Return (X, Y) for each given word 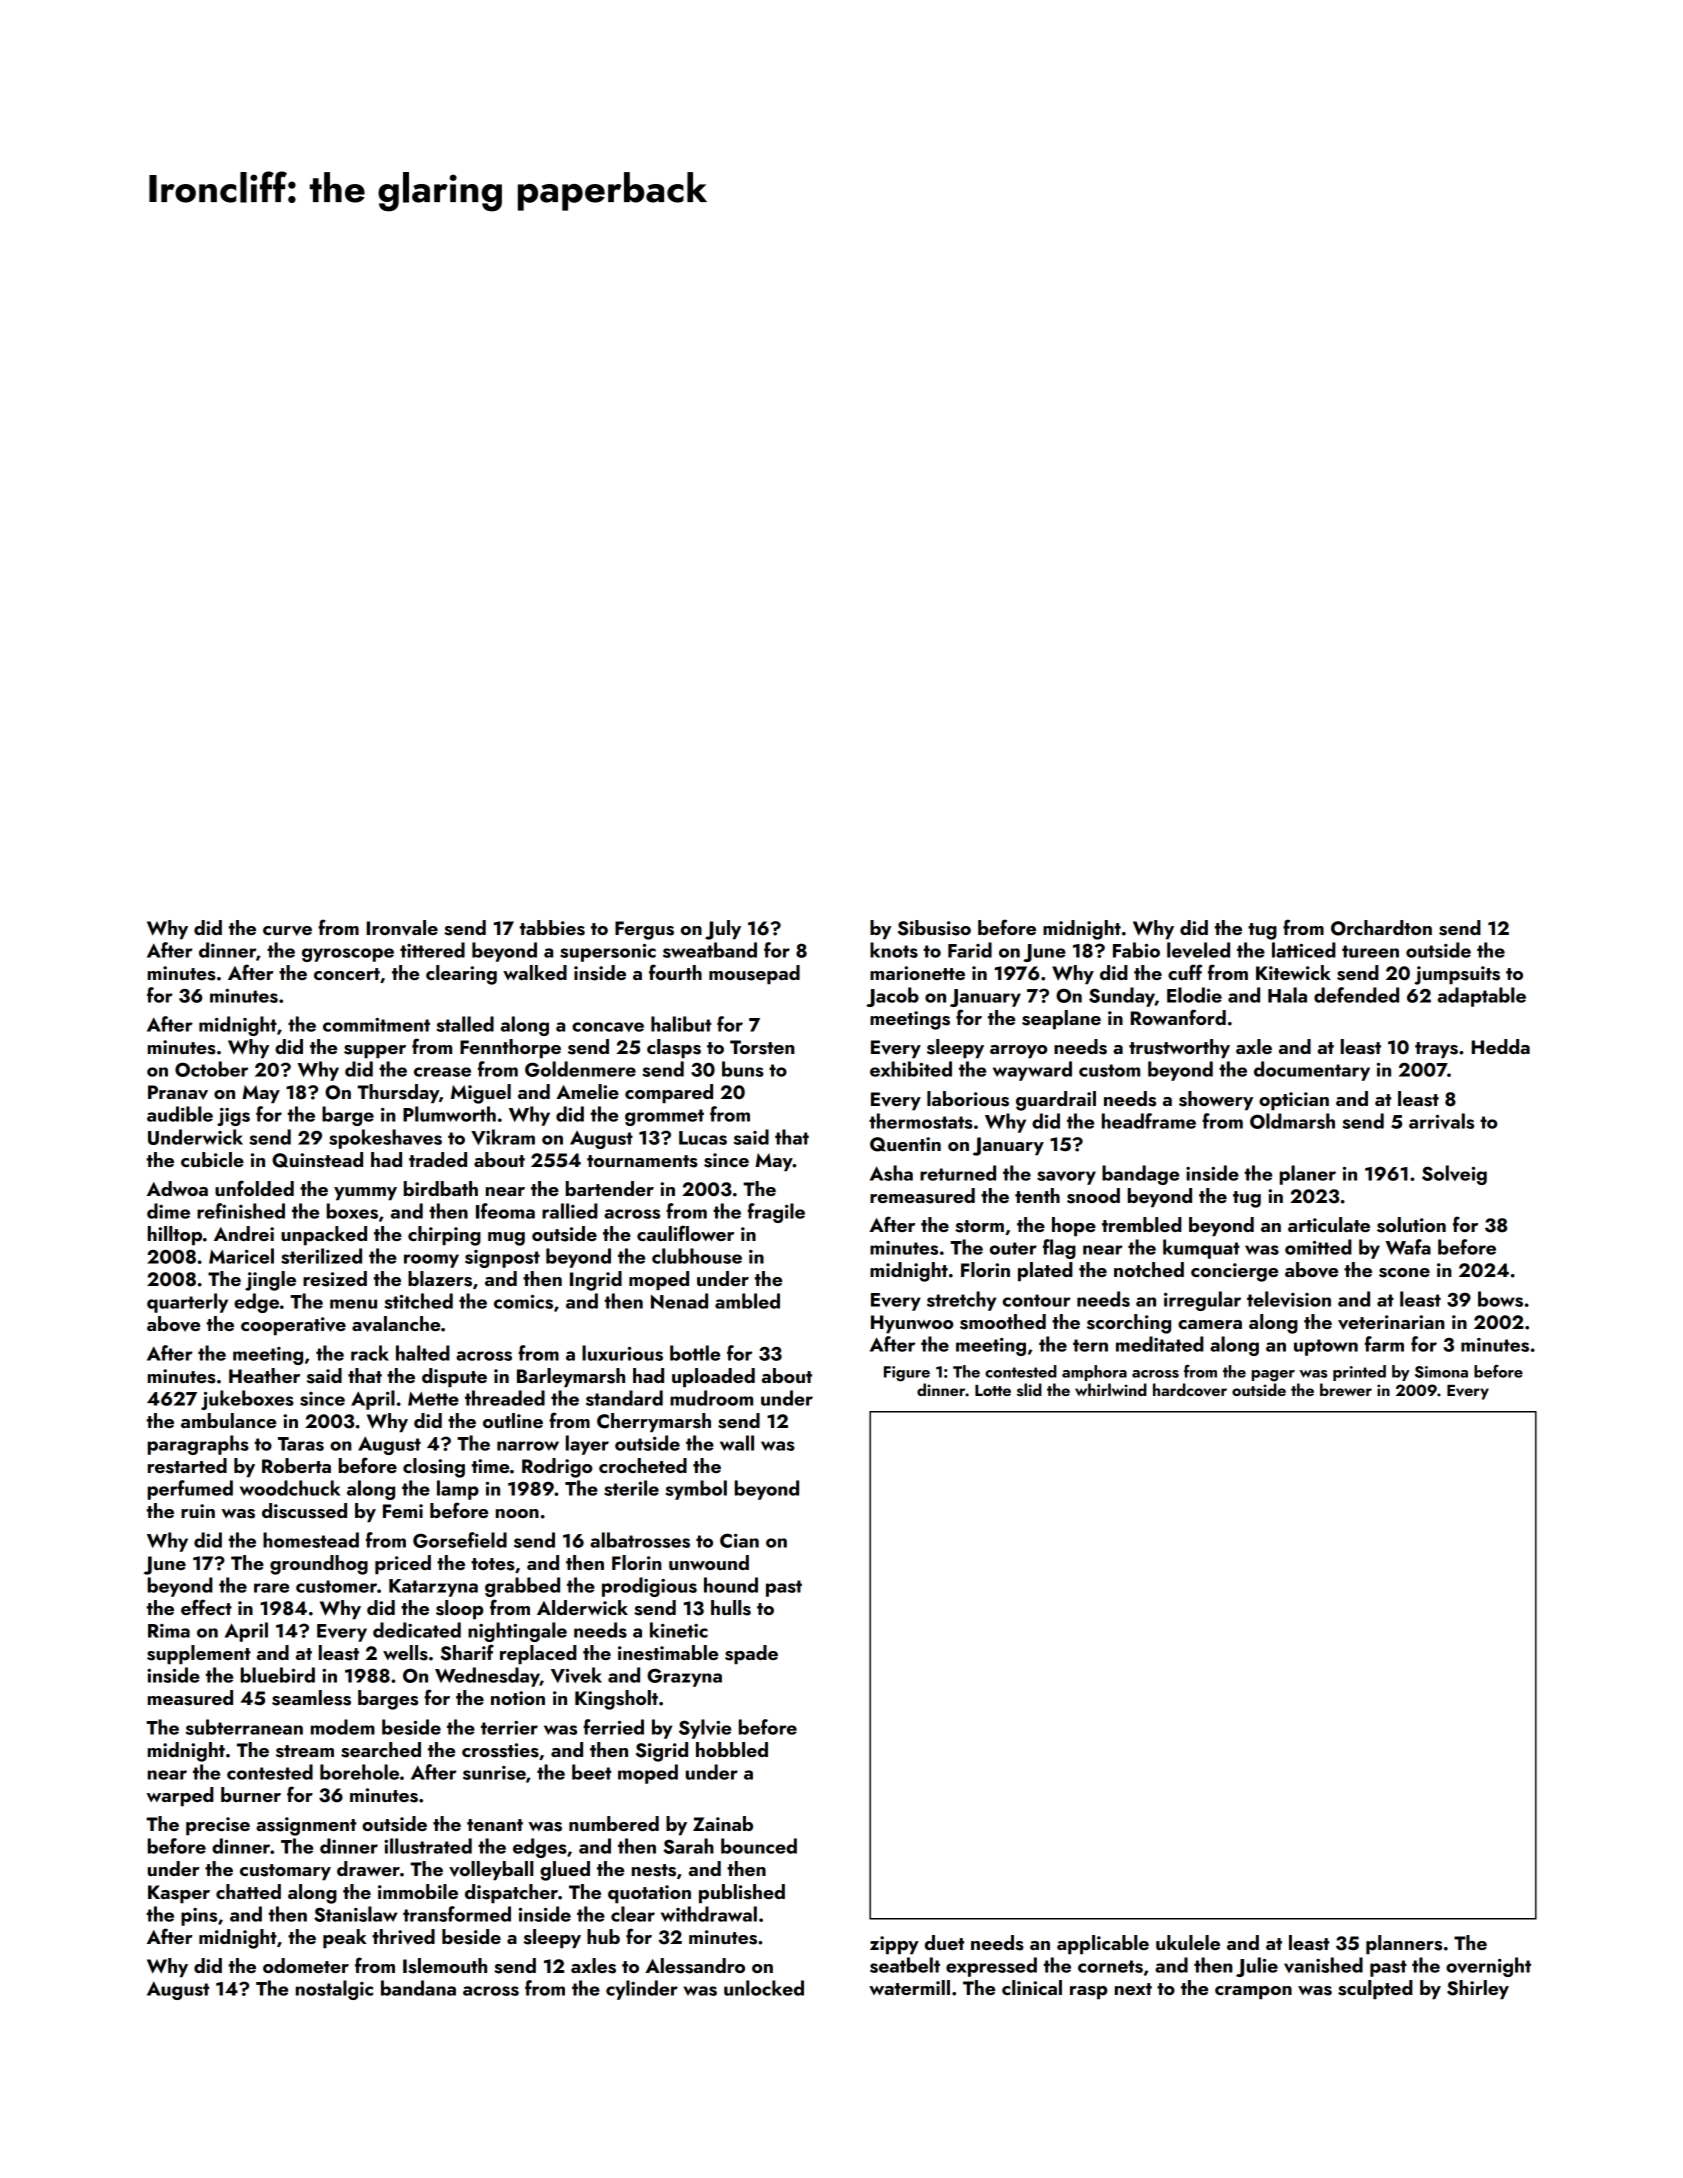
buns (743, 1069)
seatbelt (905, 1965)
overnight (1488, 1967)
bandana (418, 1988)
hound (731, 1585)
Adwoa (177, 1188)
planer (1308, 1175)
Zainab (723, 1823)
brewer (1346, 1389)
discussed (304, 1511)
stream (305, 1751)
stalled (465, 1024)
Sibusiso (934, 928)
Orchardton (1381, 928)
